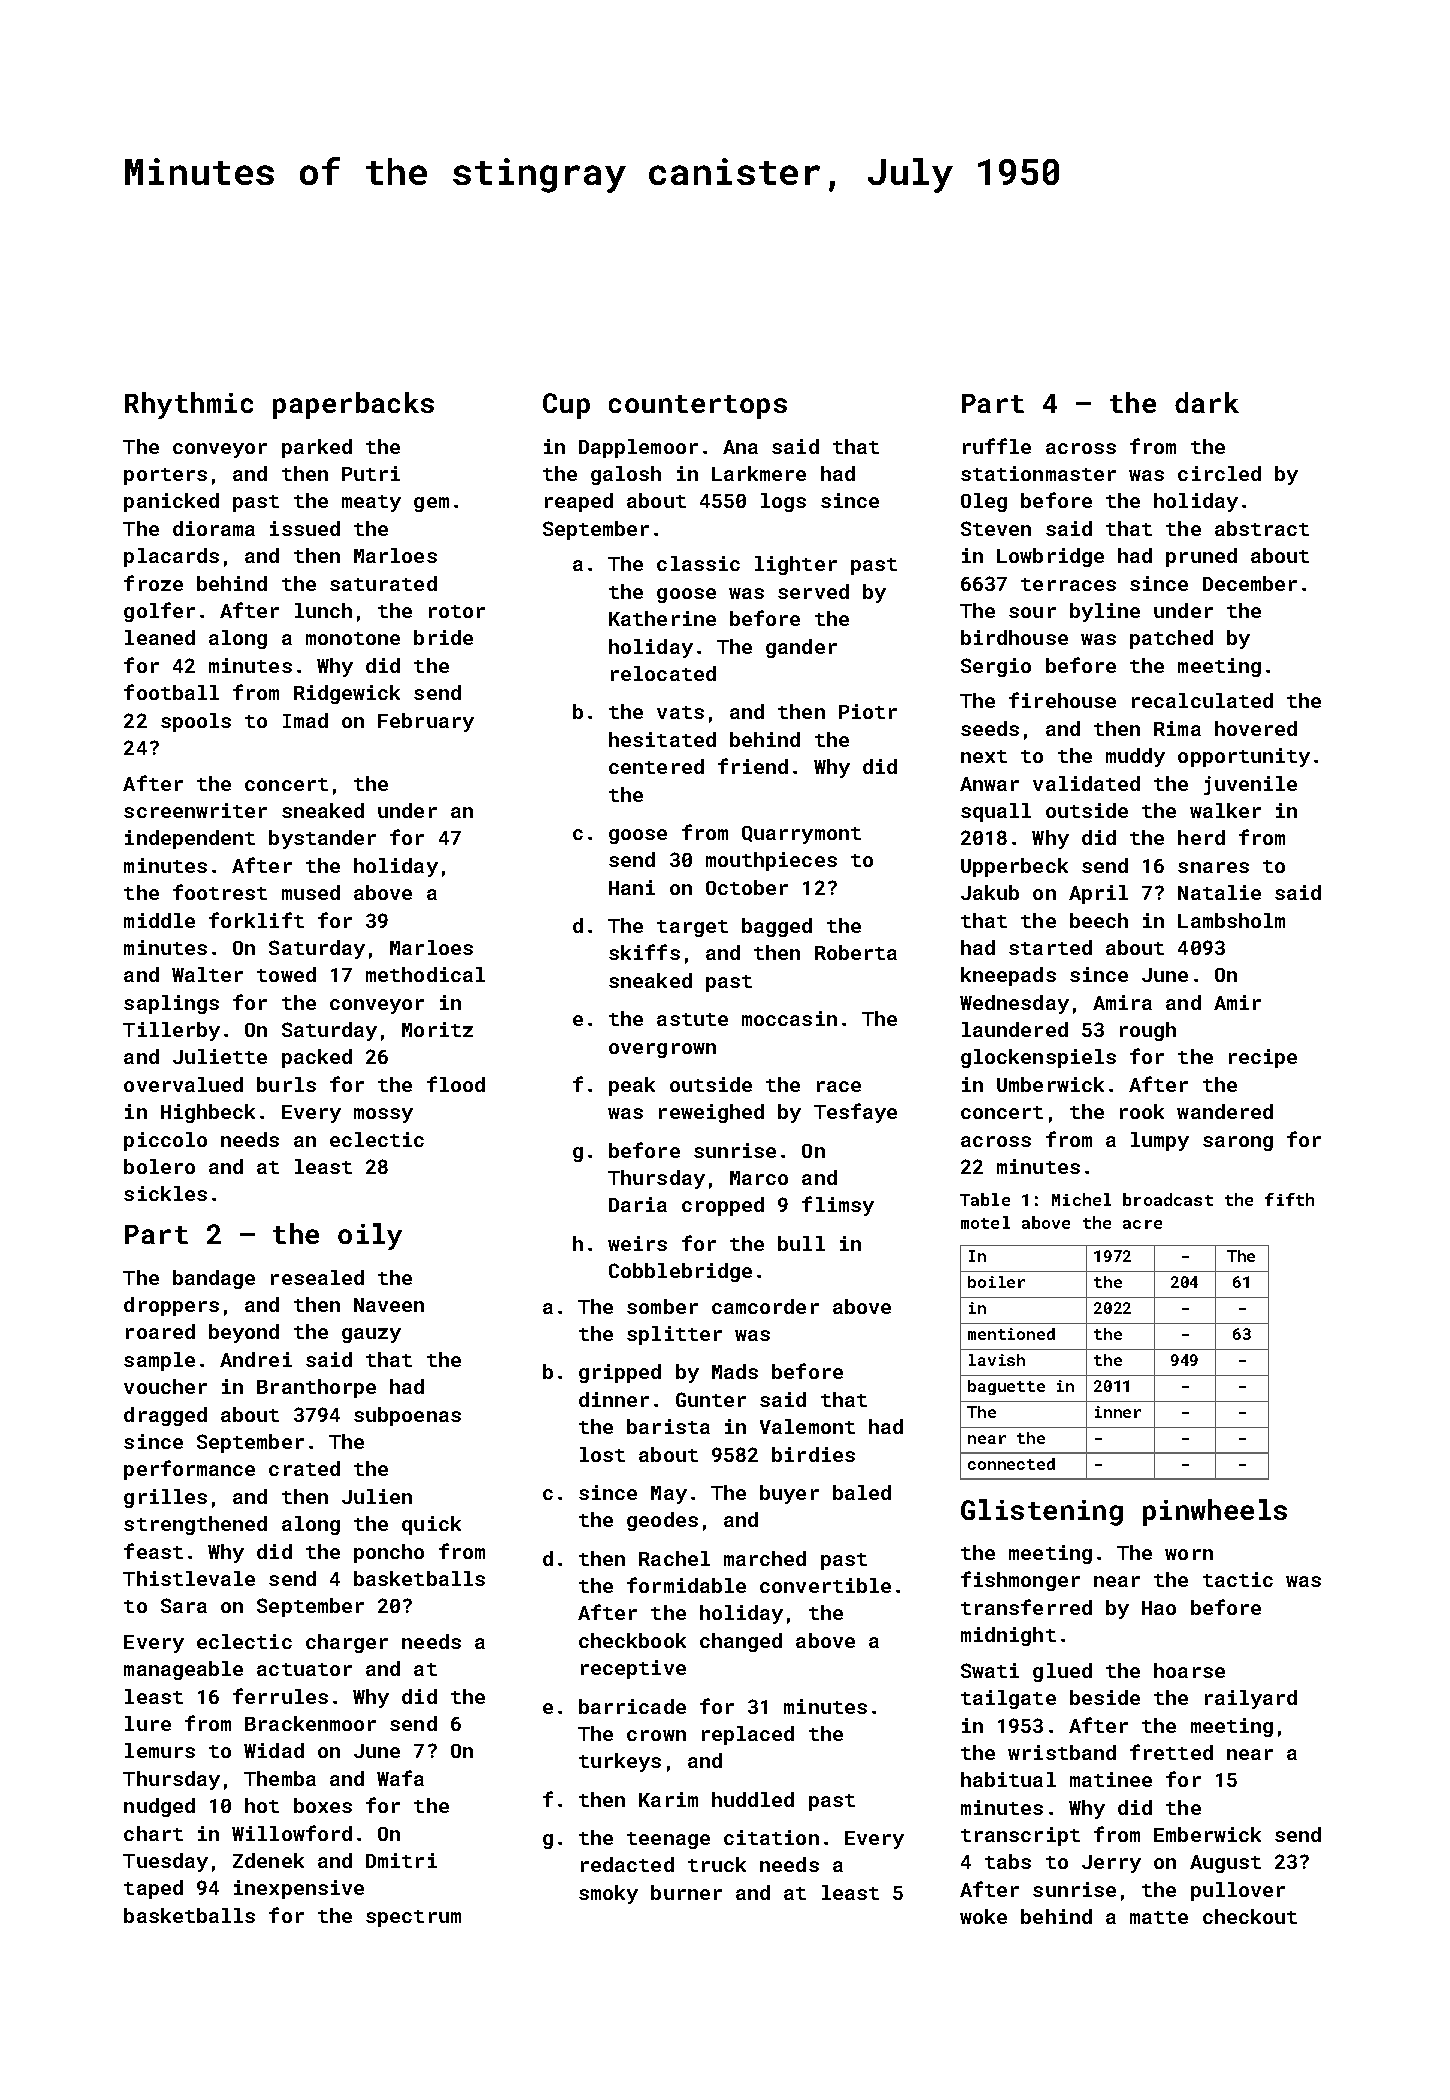 The image size is (1450, 2100). What do you see at coordinates (855, 1113) in the page?
I see `Tesfaye` at bounding box center [855, 1113].
